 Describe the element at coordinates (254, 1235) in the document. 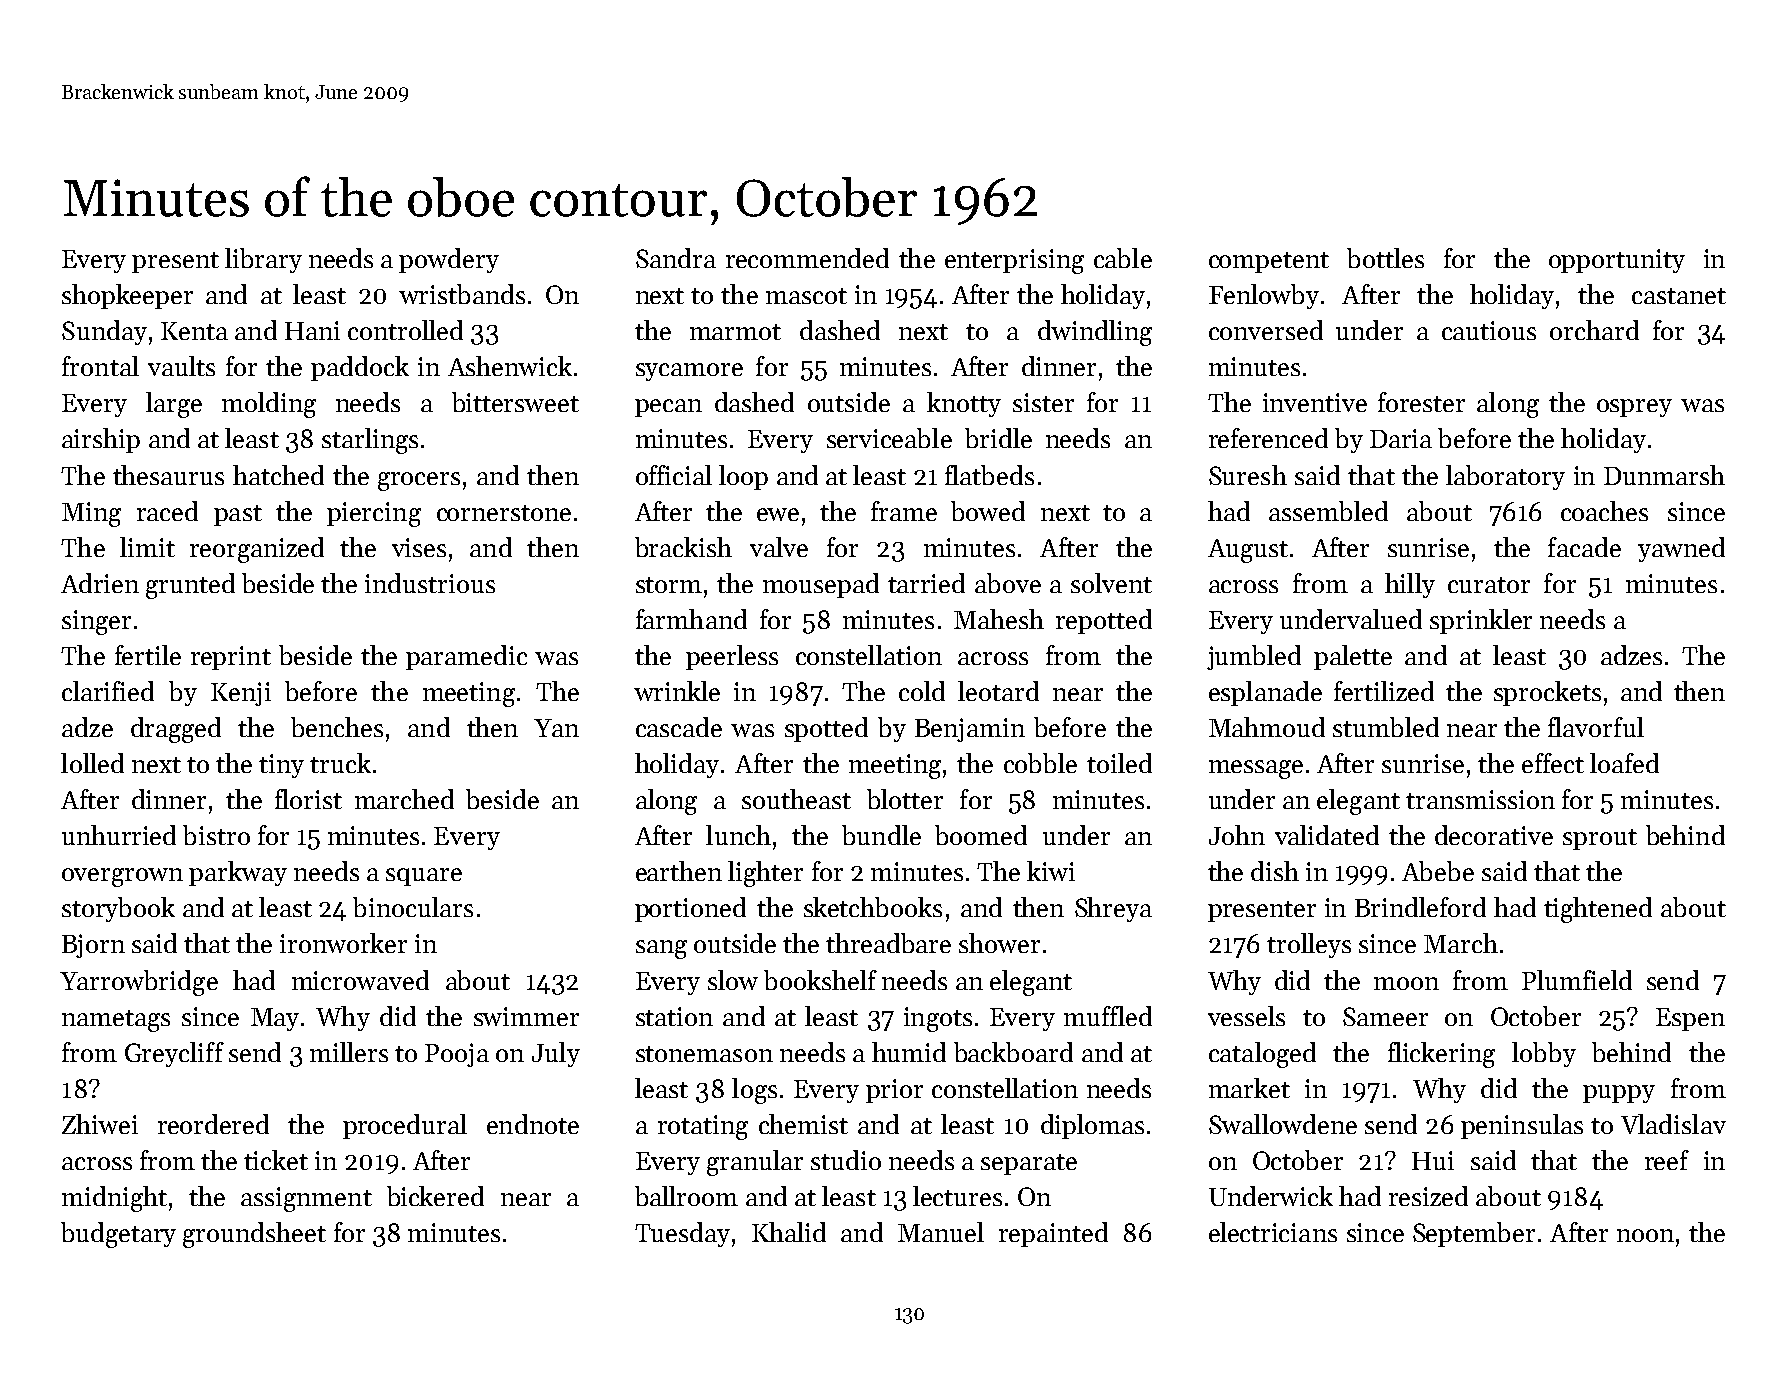

I see `groundsheet` at that location.
